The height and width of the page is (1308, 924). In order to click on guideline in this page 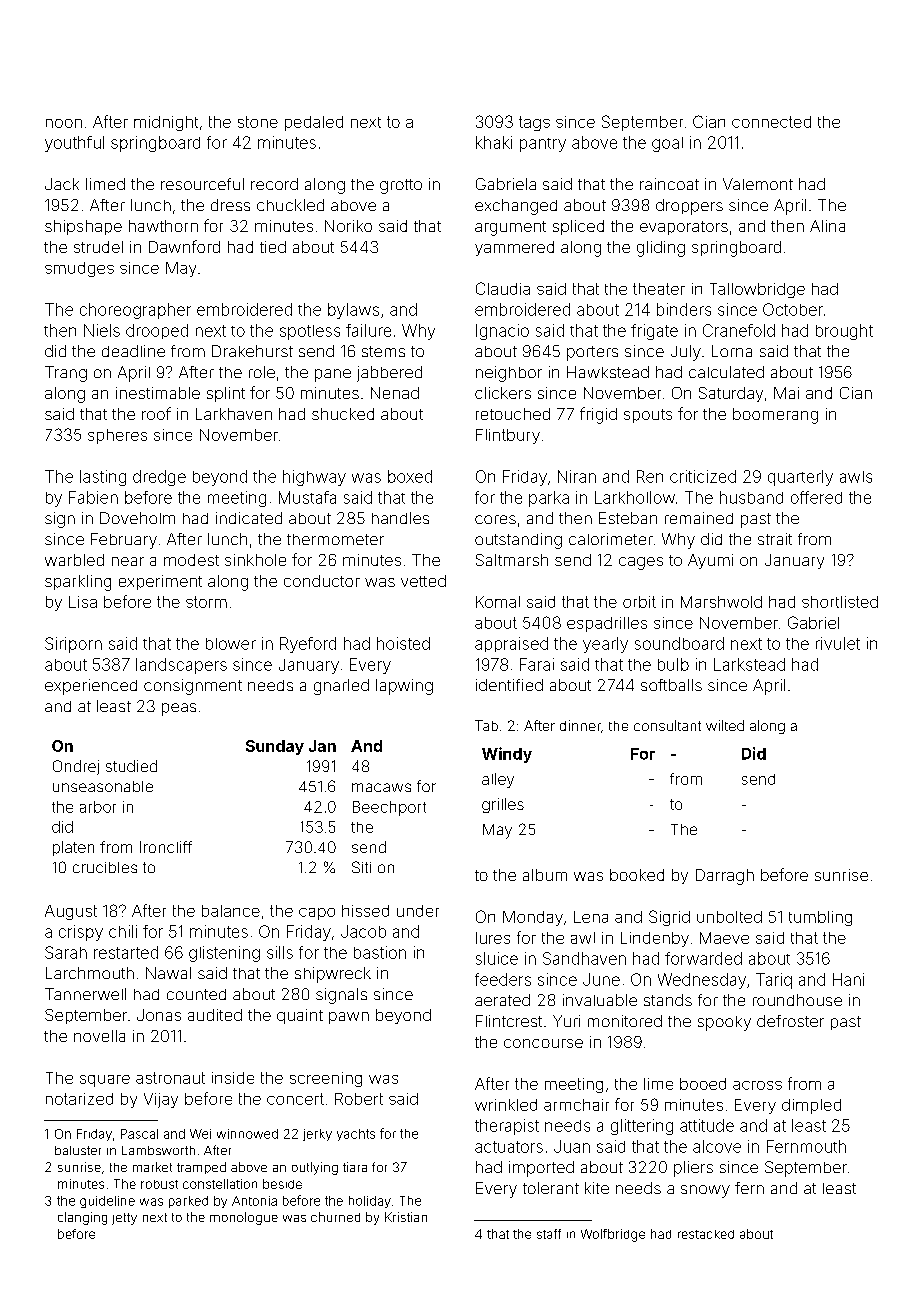, I will do `click(107, 1202)`.
